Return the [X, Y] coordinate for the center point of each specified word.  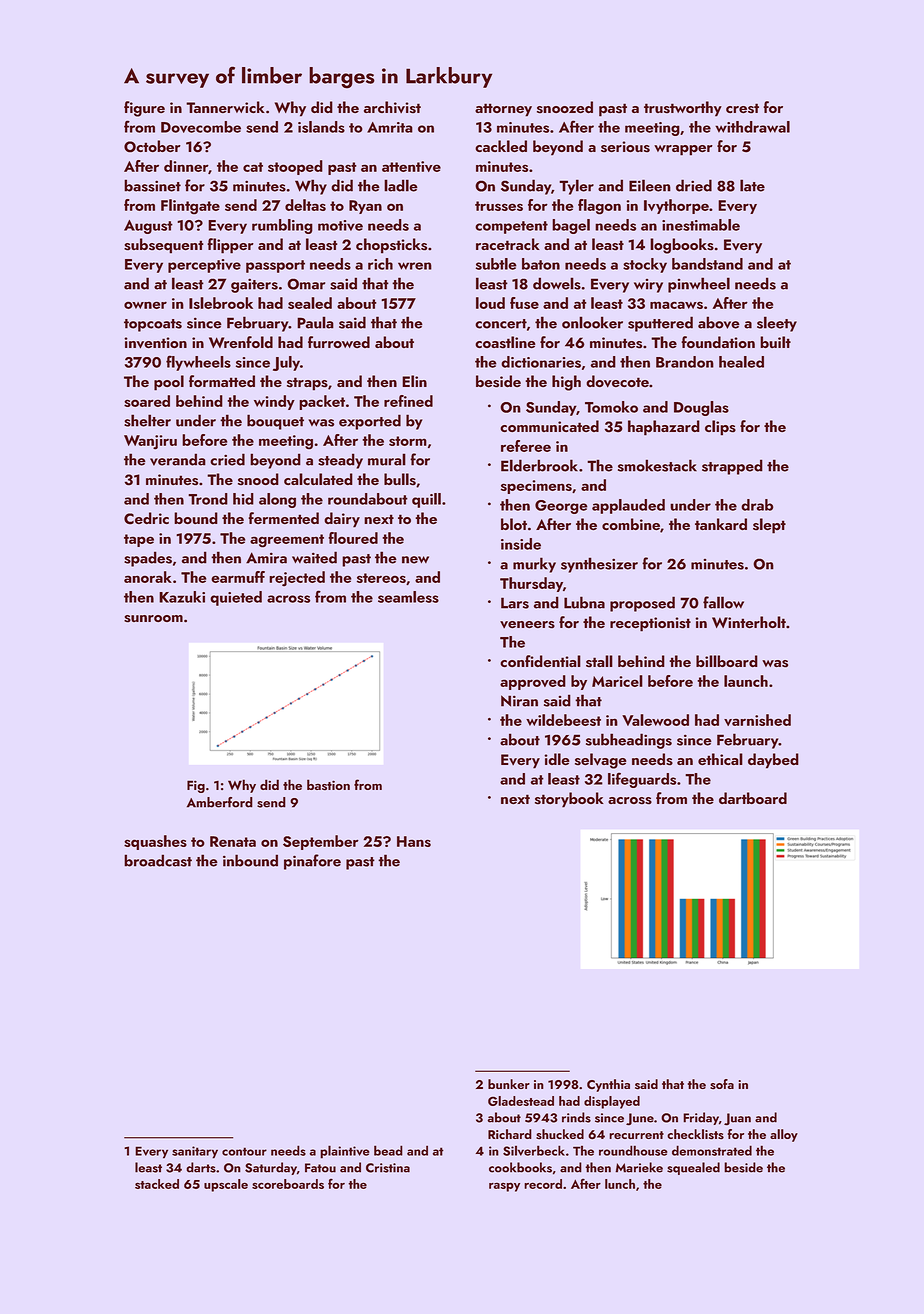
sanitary [195, 1152]
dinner [186, 166]
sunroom [153, 619]
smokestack [657, 465]
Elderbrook [539, 465]
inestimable [701, 225]
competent [511, 227]
